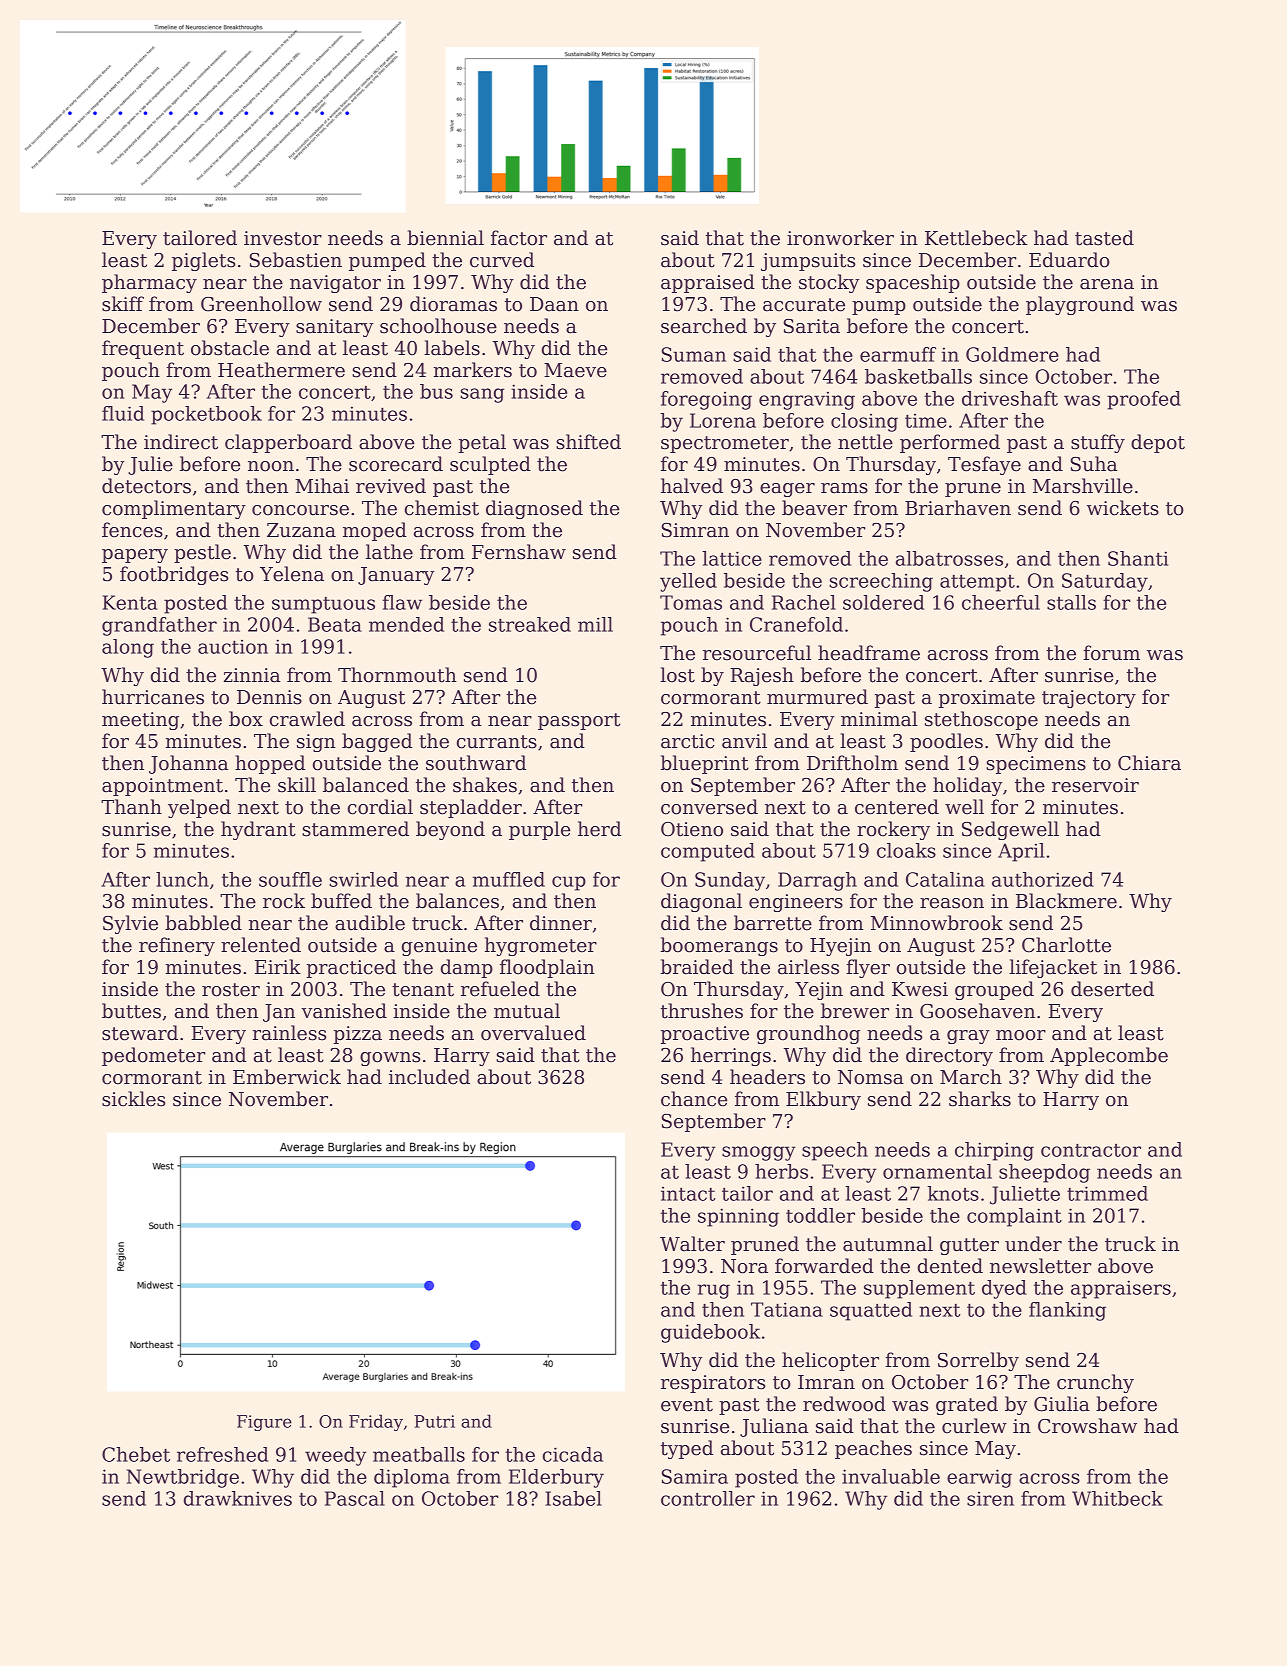 The height and width of the page is (1666, 1287). What do you see at coordinates (519, 238) in the page?
I see `factor` at bounding box center [519, 238].
